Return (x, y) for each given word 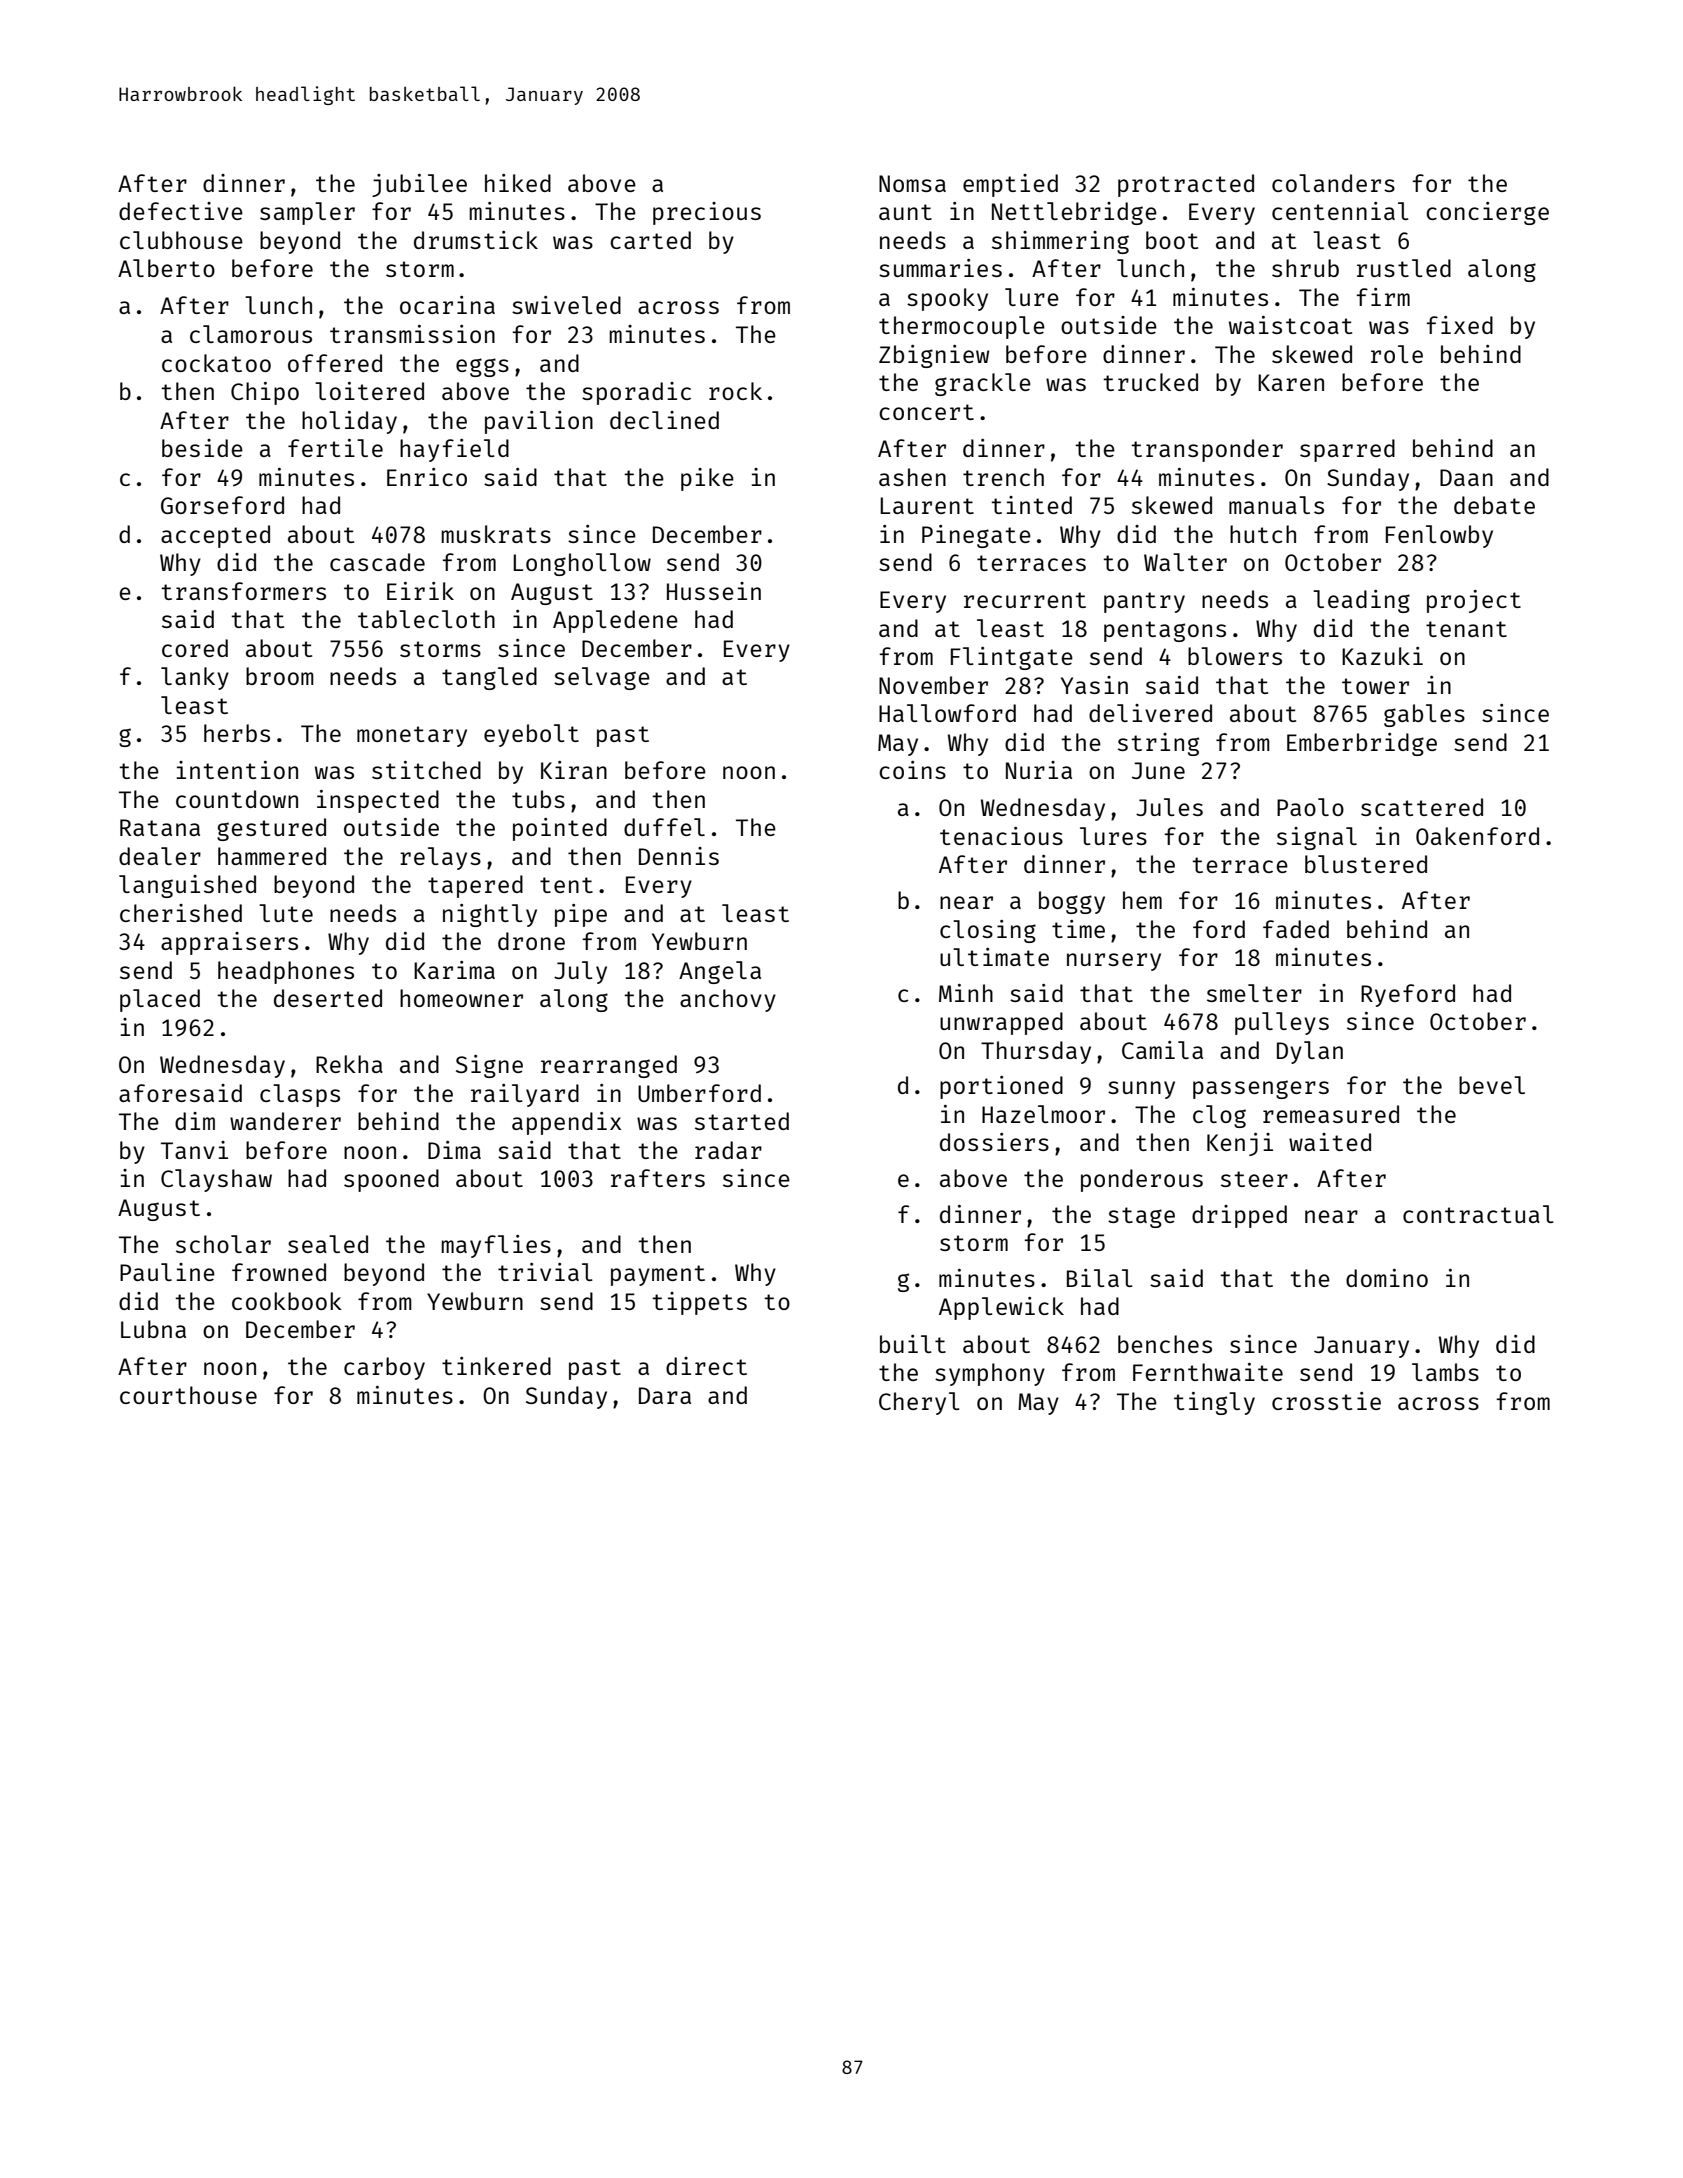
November (933, 685)
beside (202, 448)
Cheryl (919, 1403)
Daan (1466, 477)
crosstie (1326, 1401)
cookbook (287, 1301)
